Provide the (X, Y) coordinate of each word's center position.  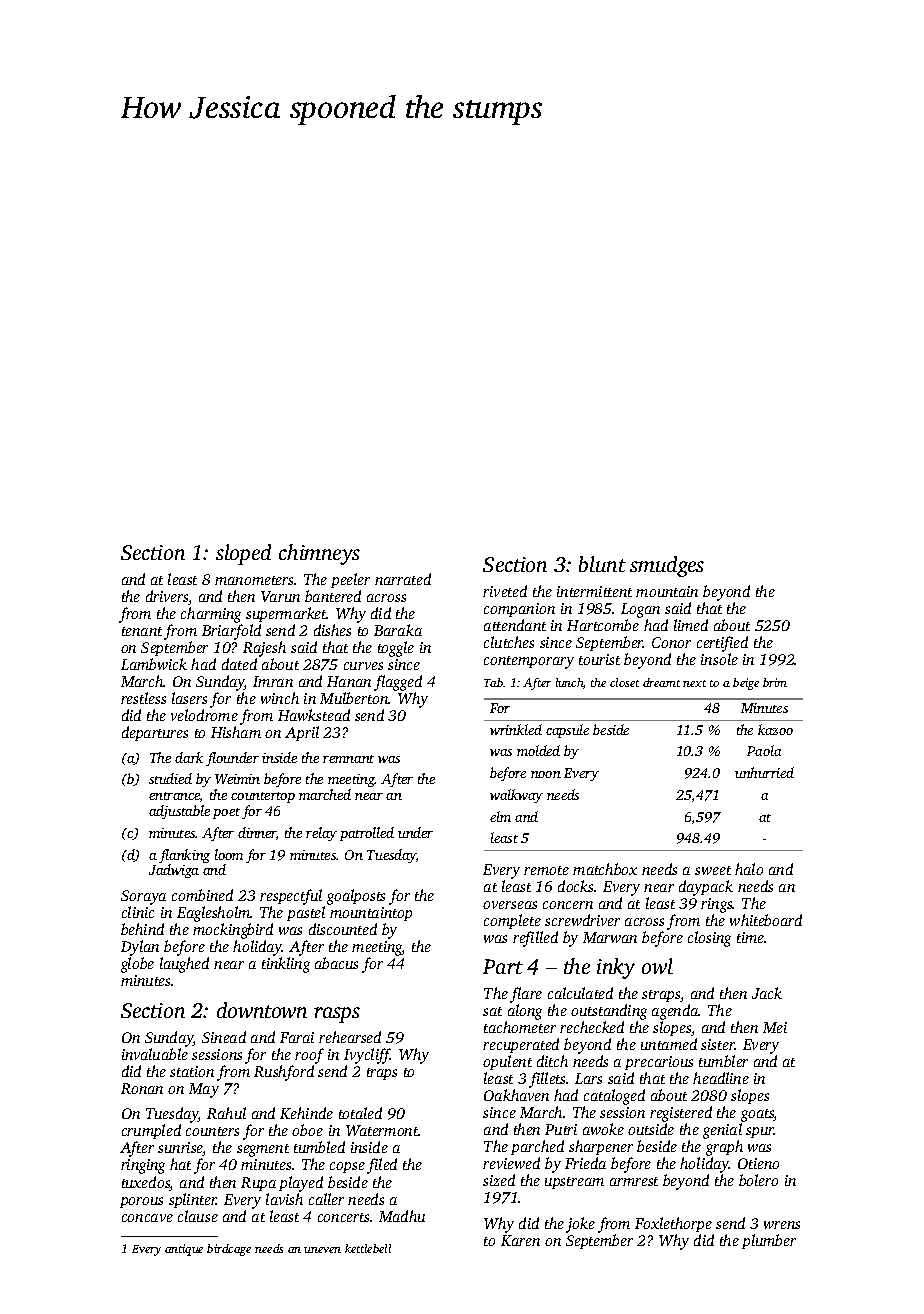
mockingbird (233, 931)
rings (717, 905)
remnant (348, 759)
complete (512, 921)
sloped (243, 554)
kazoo (775, 729)
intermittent (594, 591)
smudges (667, 566)
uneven (322, 1250)
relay (321, 834)
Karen (520, 1240)
